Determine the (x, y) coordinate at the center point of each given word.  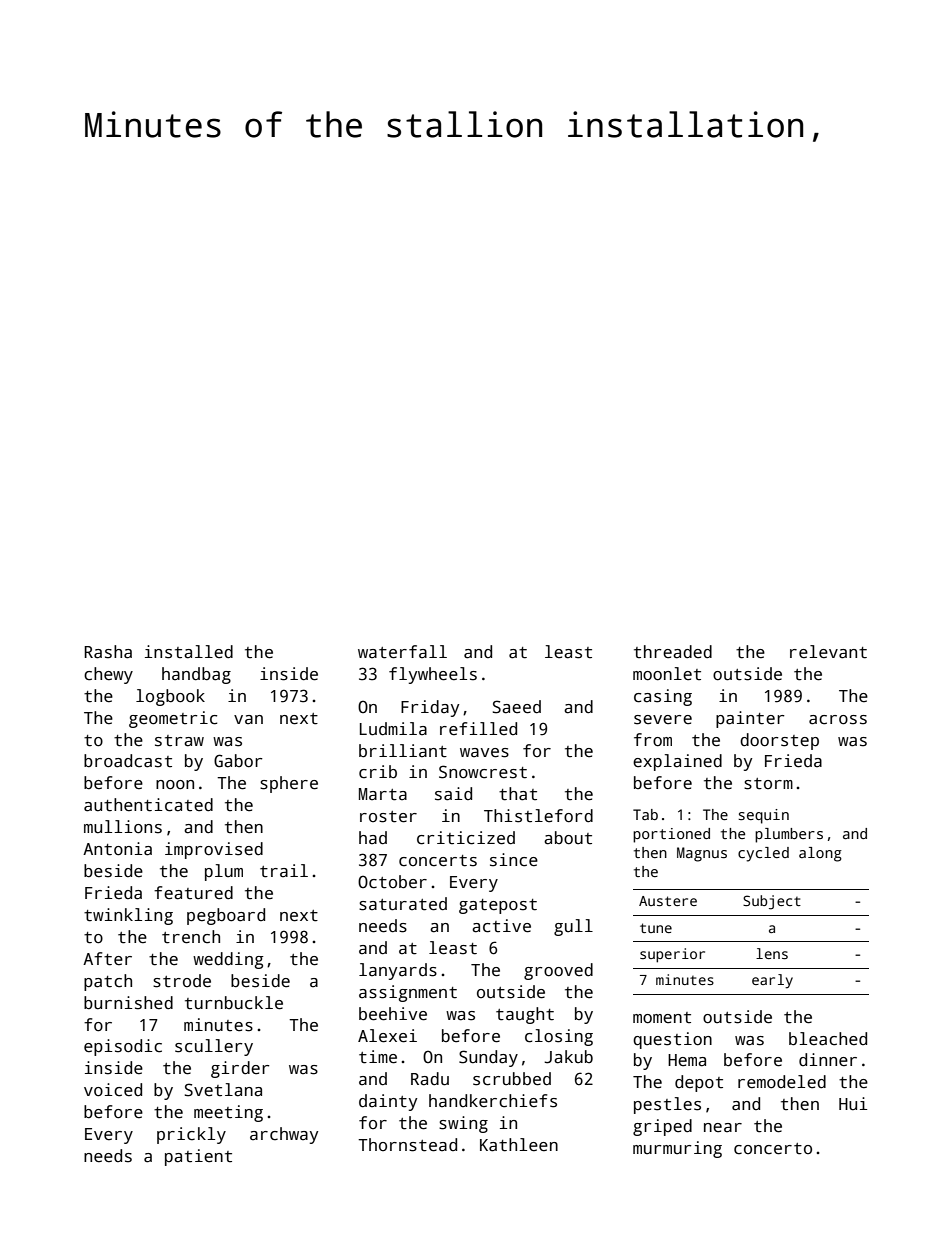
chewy (108, 675)
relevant (828, 652)
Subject (772, 902)
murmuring (677, 1149)
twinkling (128, 916)
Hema (687, 1060)
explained (677, 762)
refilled (478, 729)
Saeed (517, 707)
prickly (191, 1135)
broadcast (128, 761)
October (392, 882)
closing (559, 1037)
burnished (128, 1003)
